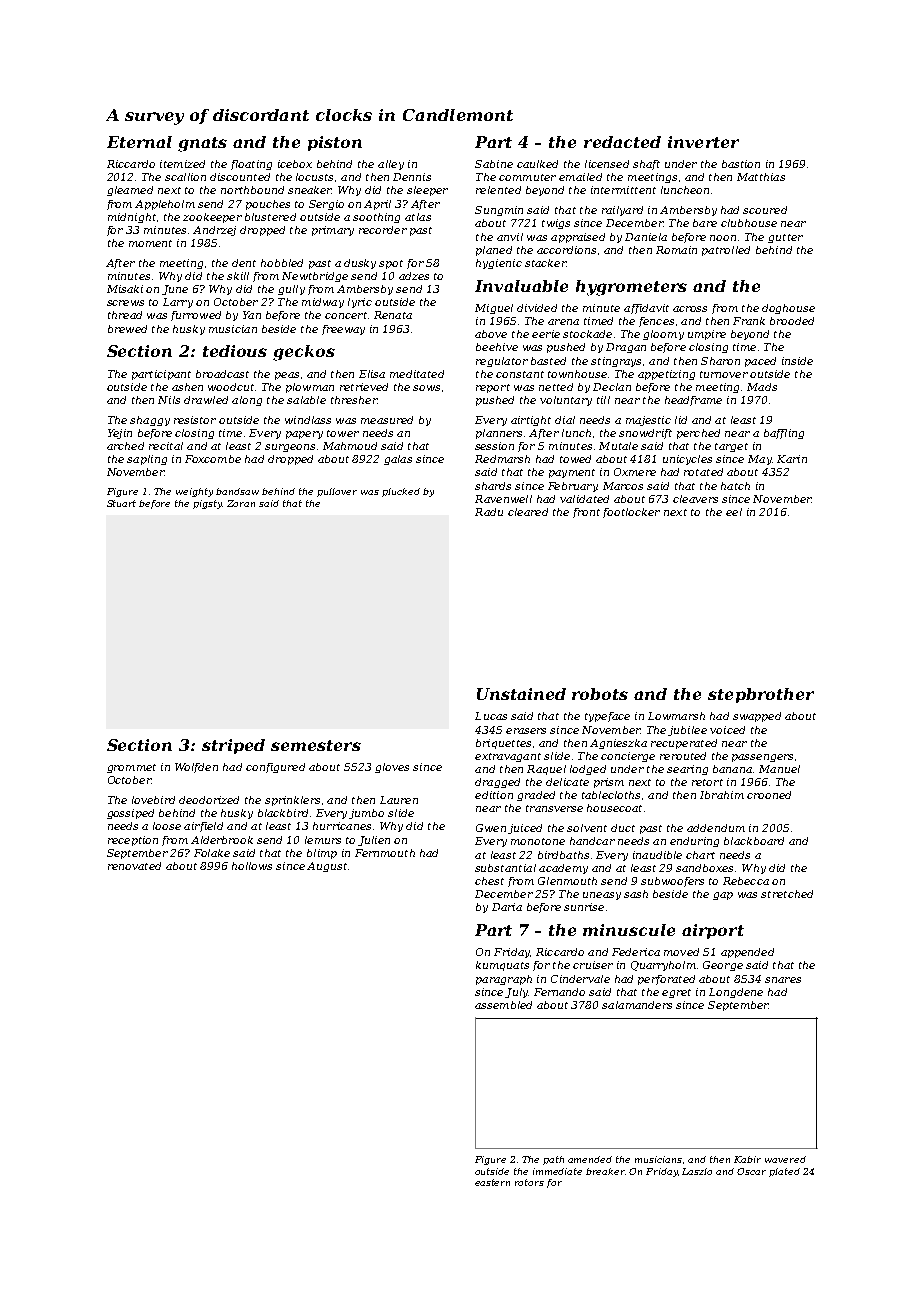 This page has width=924, height=1308. What do you see at coordinates (139, 142) in the page?
I see `Eternal` at bounding box center [139, 142].
